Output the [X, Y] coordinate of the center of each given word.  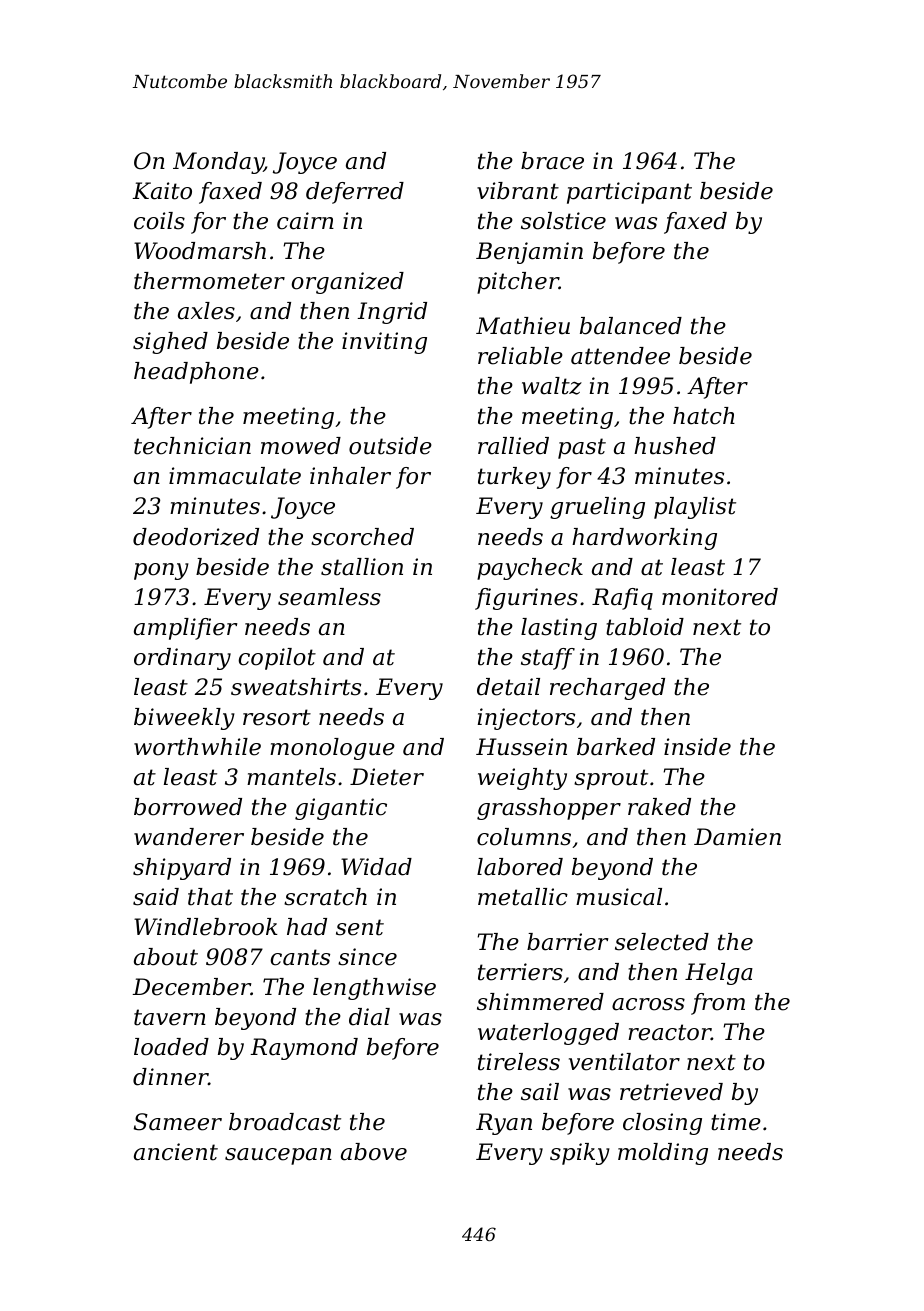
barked [616, 747]
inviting [384, 343]
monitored [720, 597]
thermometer [209, 281]
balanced [631, 326]
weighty [522, 779]
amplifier [186, 629]
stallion [362, 567]
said [156, 897]
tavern [170, 1017]
